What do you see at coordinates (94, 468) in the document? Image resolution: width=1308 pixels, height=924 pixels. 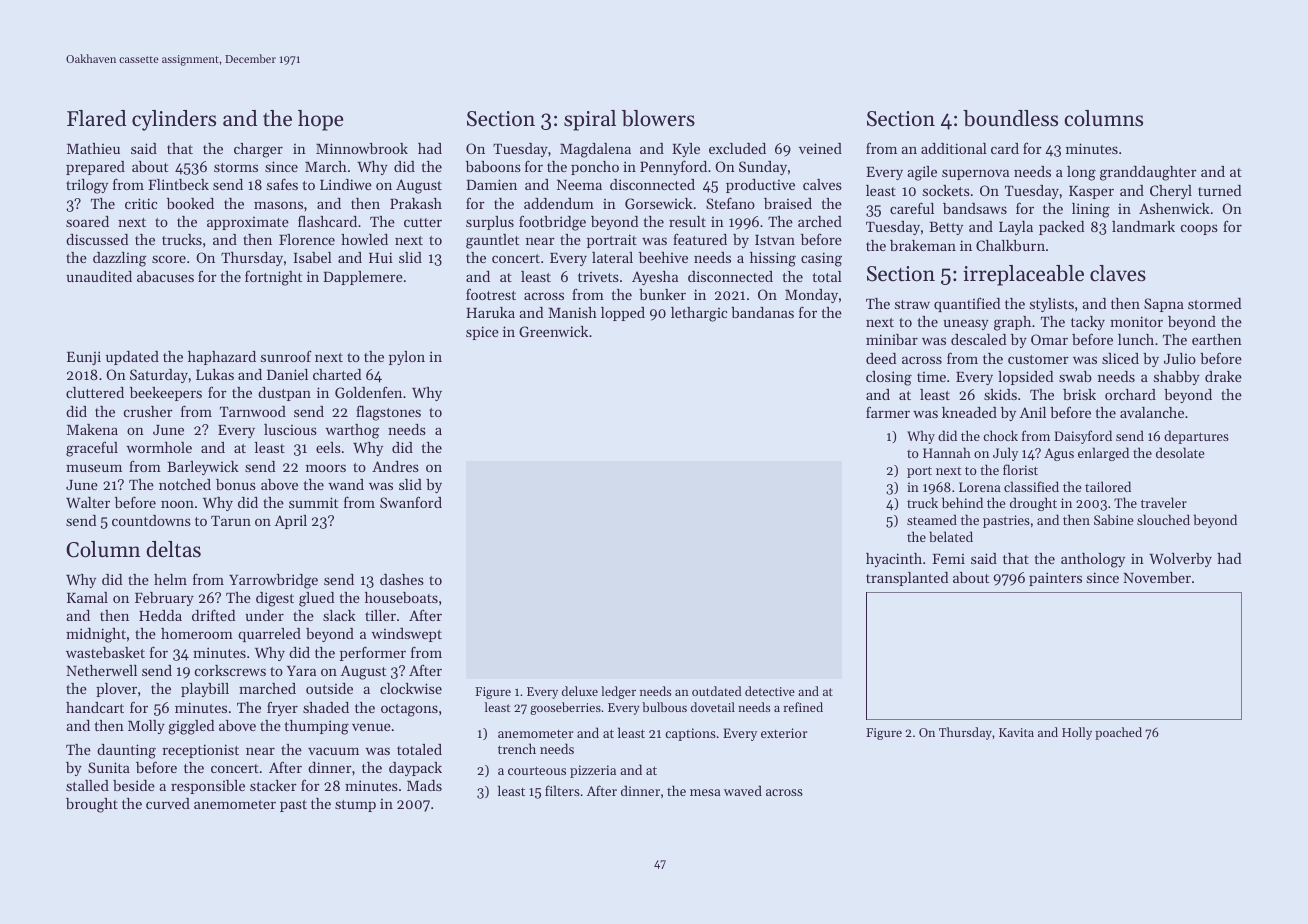 I see `museum` at bounding box center [94, 468].
